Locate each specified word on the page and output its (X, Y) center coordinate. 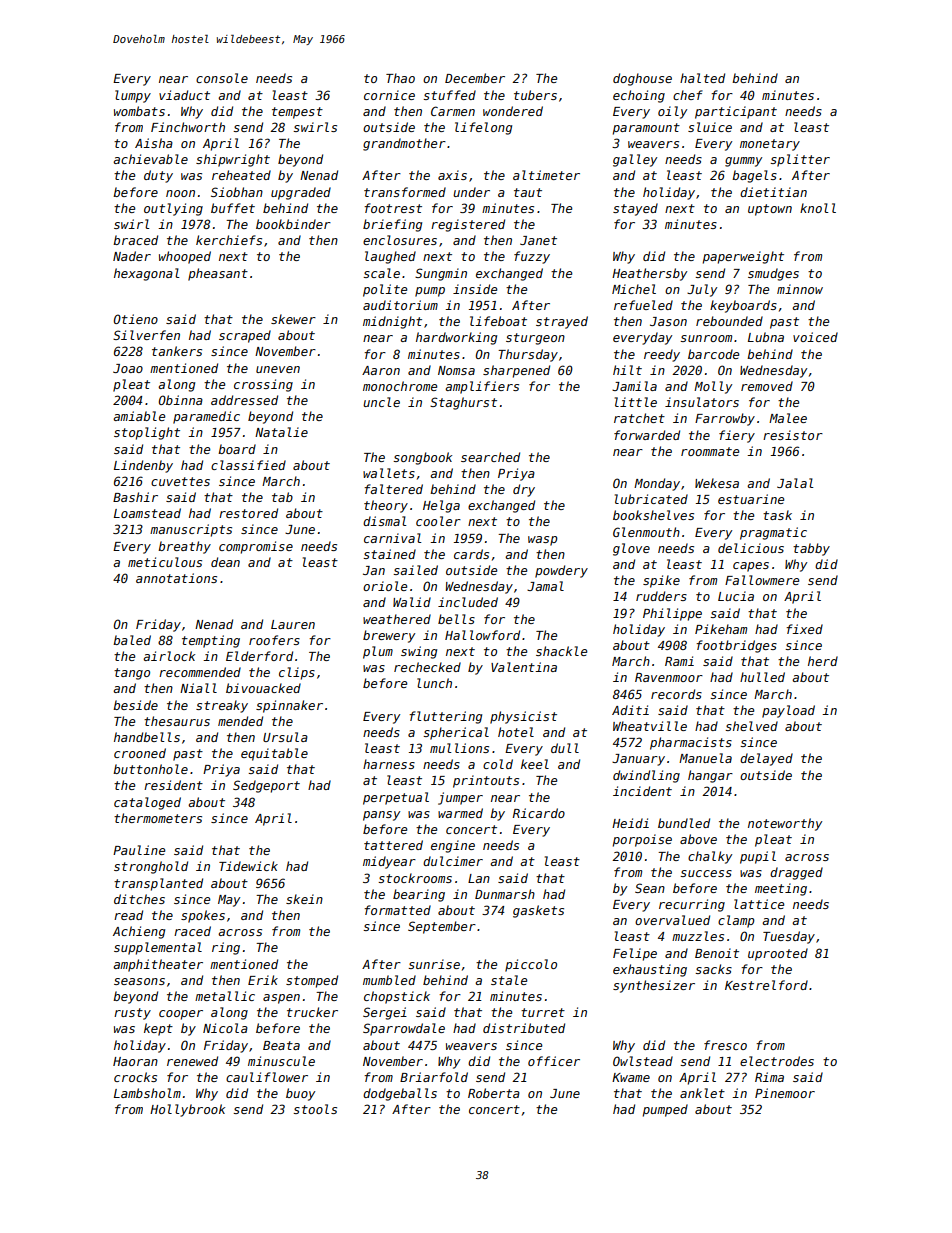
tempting (211, 641)
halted (702, 78)
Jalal (795, 483)
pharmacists (691, 743)
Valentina (524, 667)
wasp (543, 541)
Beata (281, 1045)
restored (248, 513)
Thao (400, 78)
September (442, 927)
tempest (297, 113)
